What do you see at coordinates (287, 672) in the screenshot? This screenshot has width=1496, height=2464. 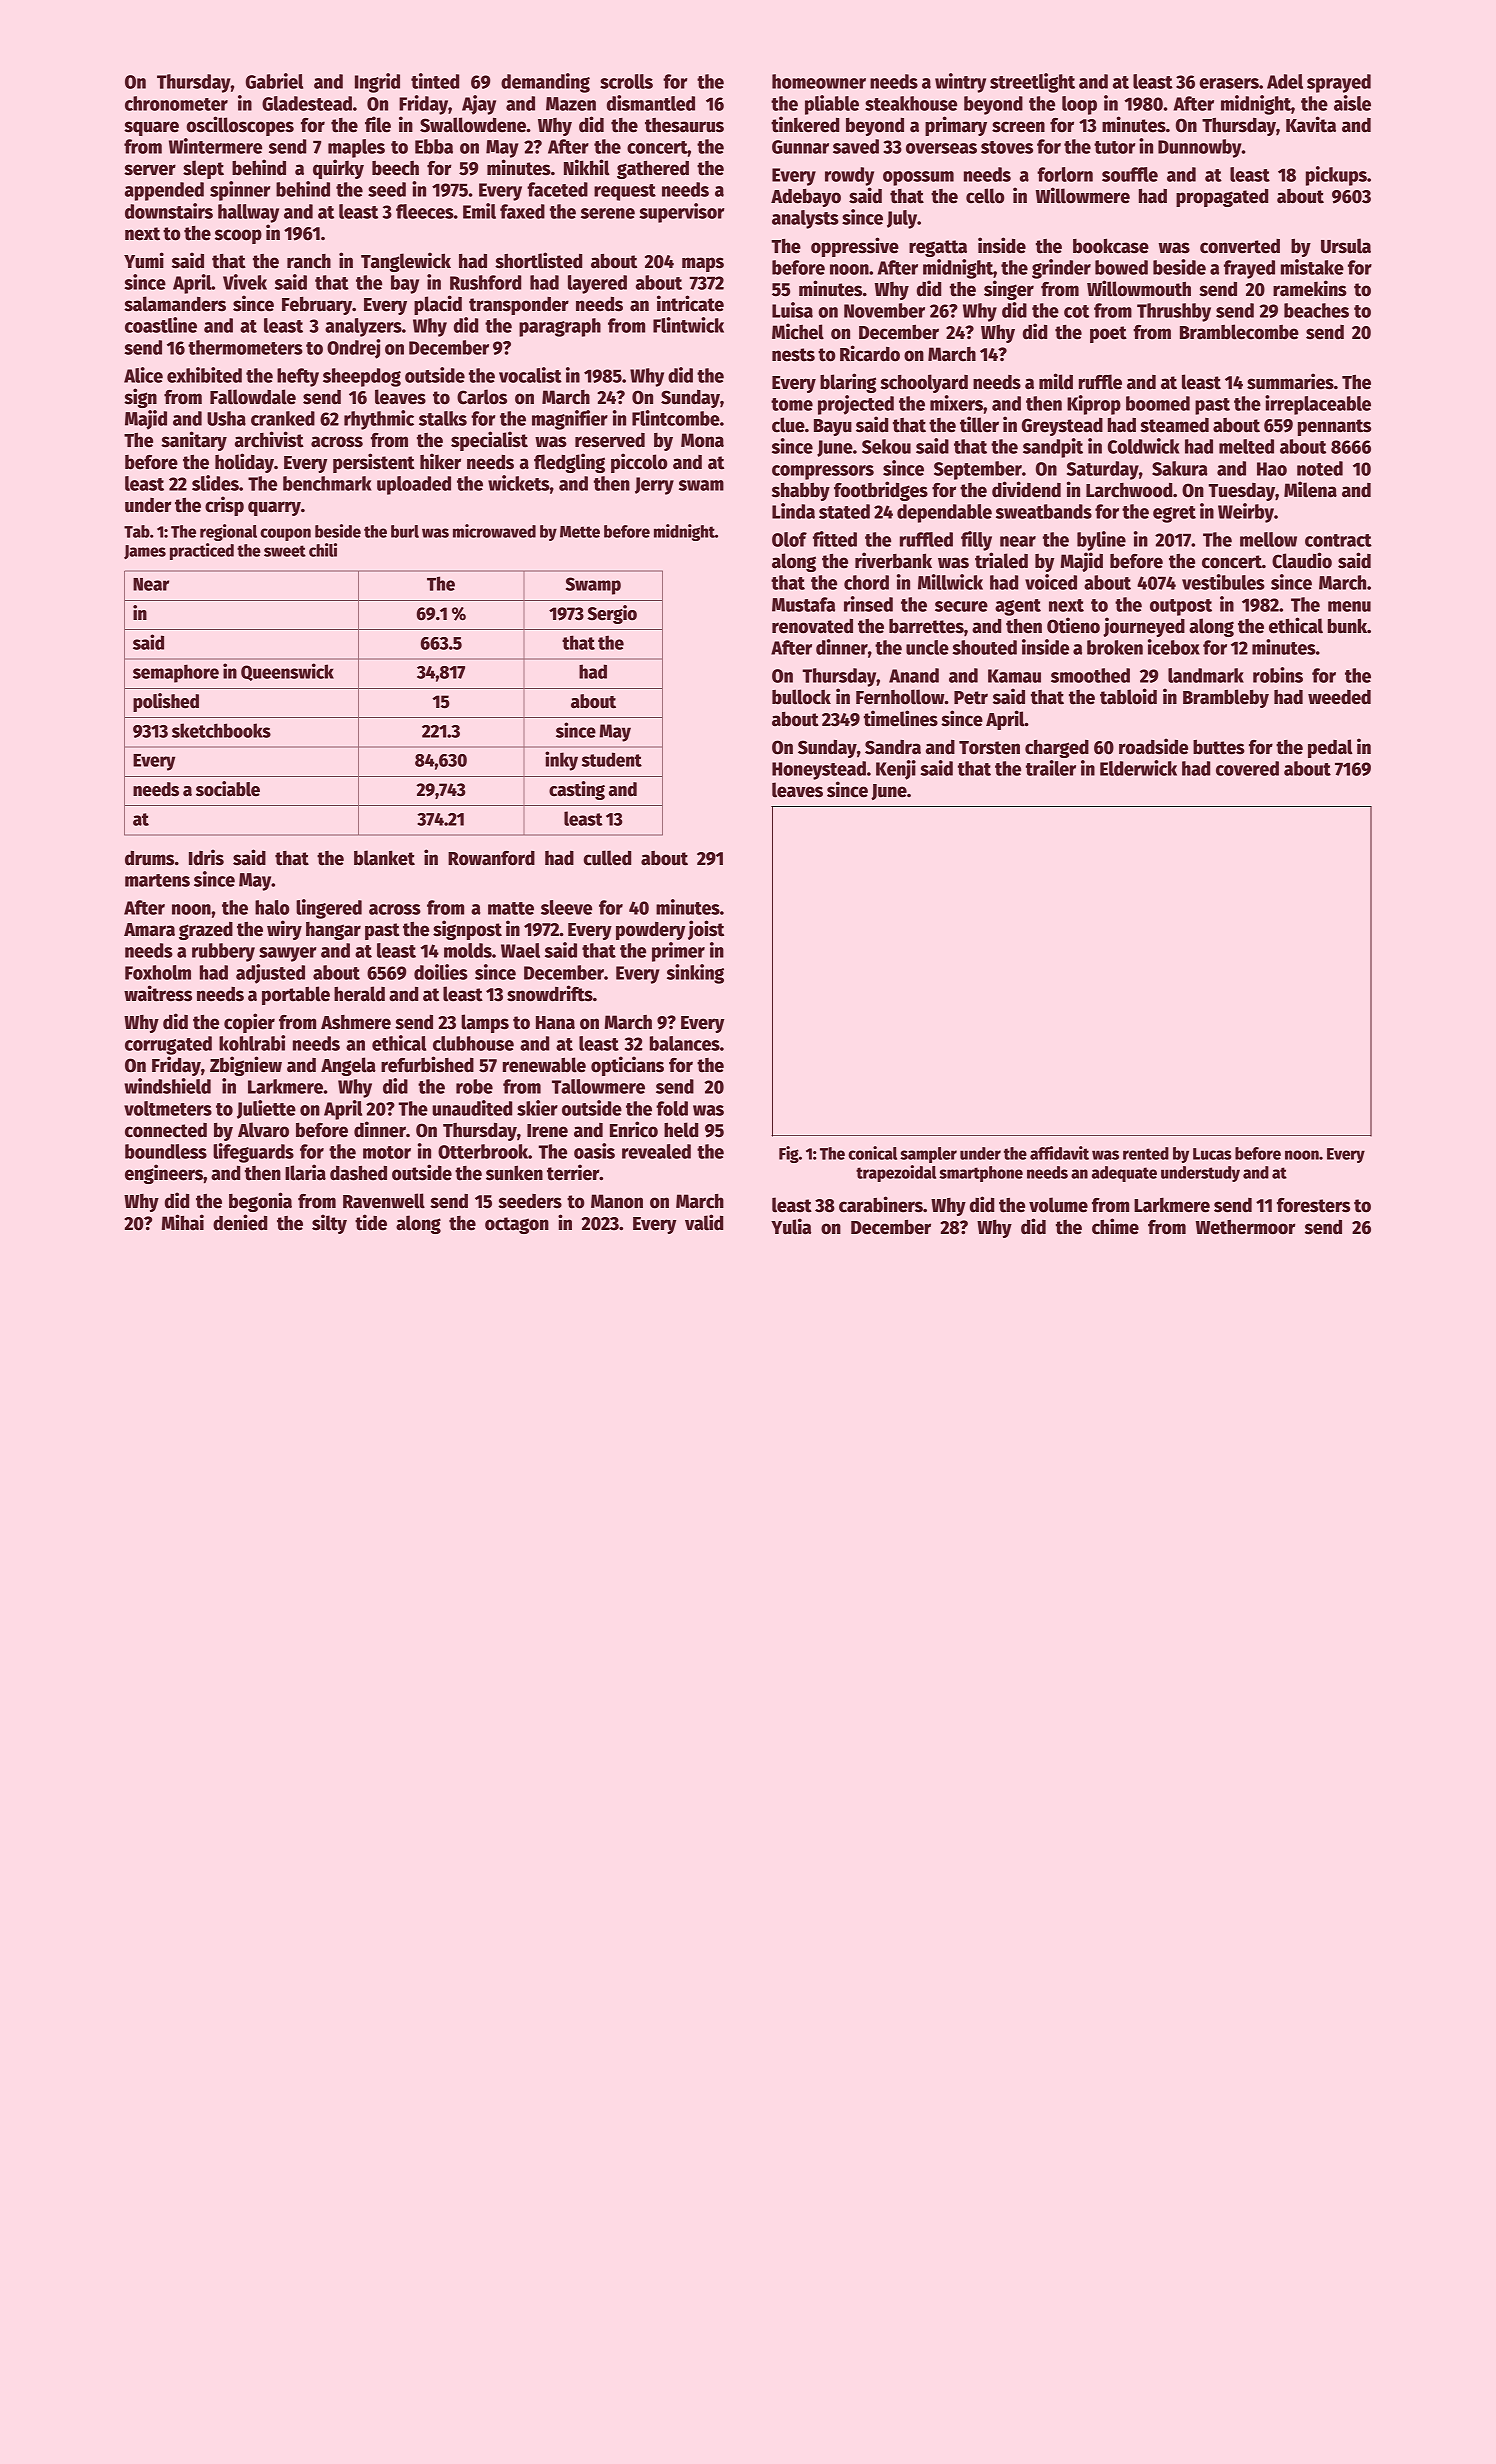 I see `Queenswick` at bounding box center [287, 672].
